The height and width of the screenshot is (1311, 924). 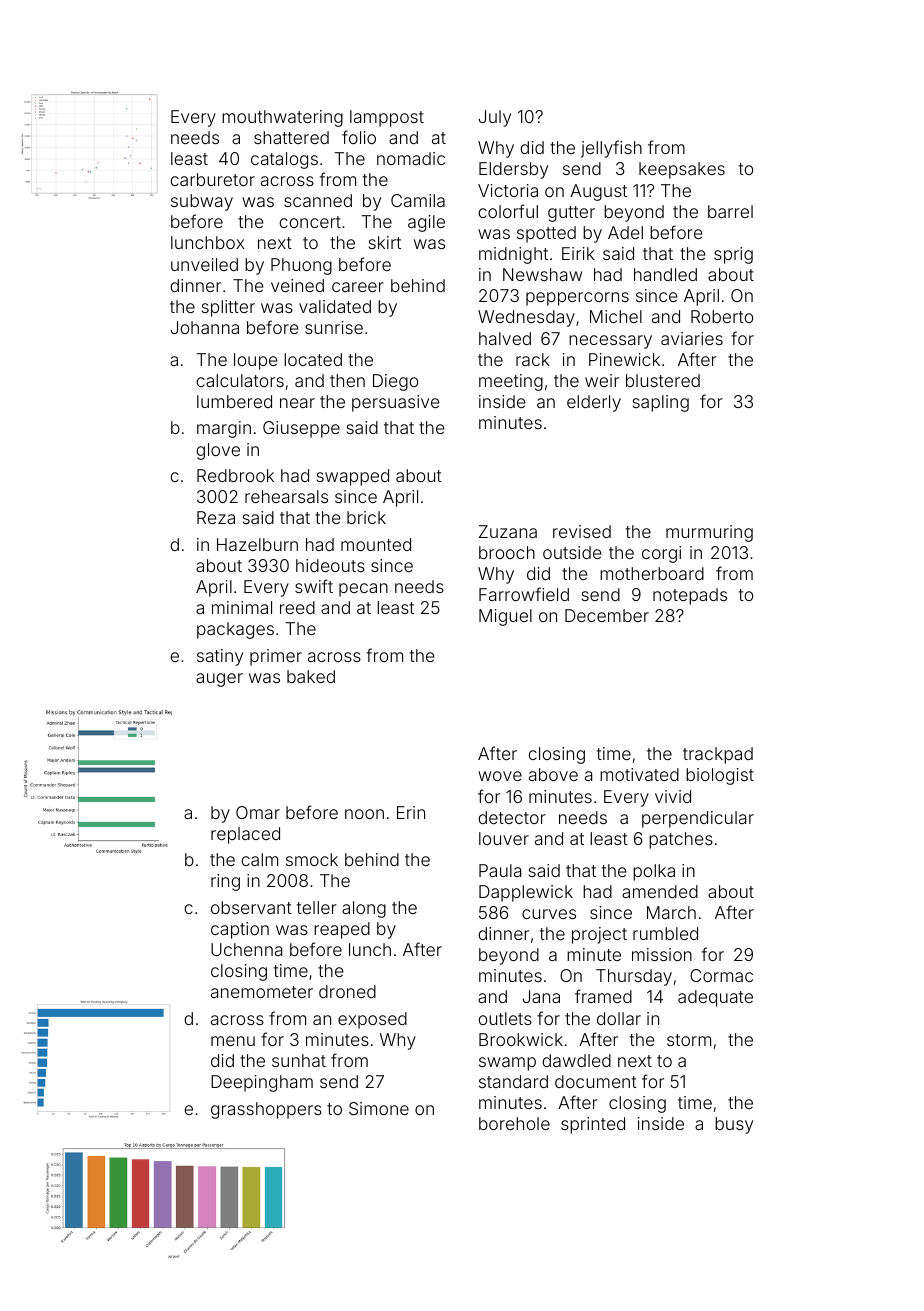 I want to click on keepsakes, so click(x=682, y=170).
